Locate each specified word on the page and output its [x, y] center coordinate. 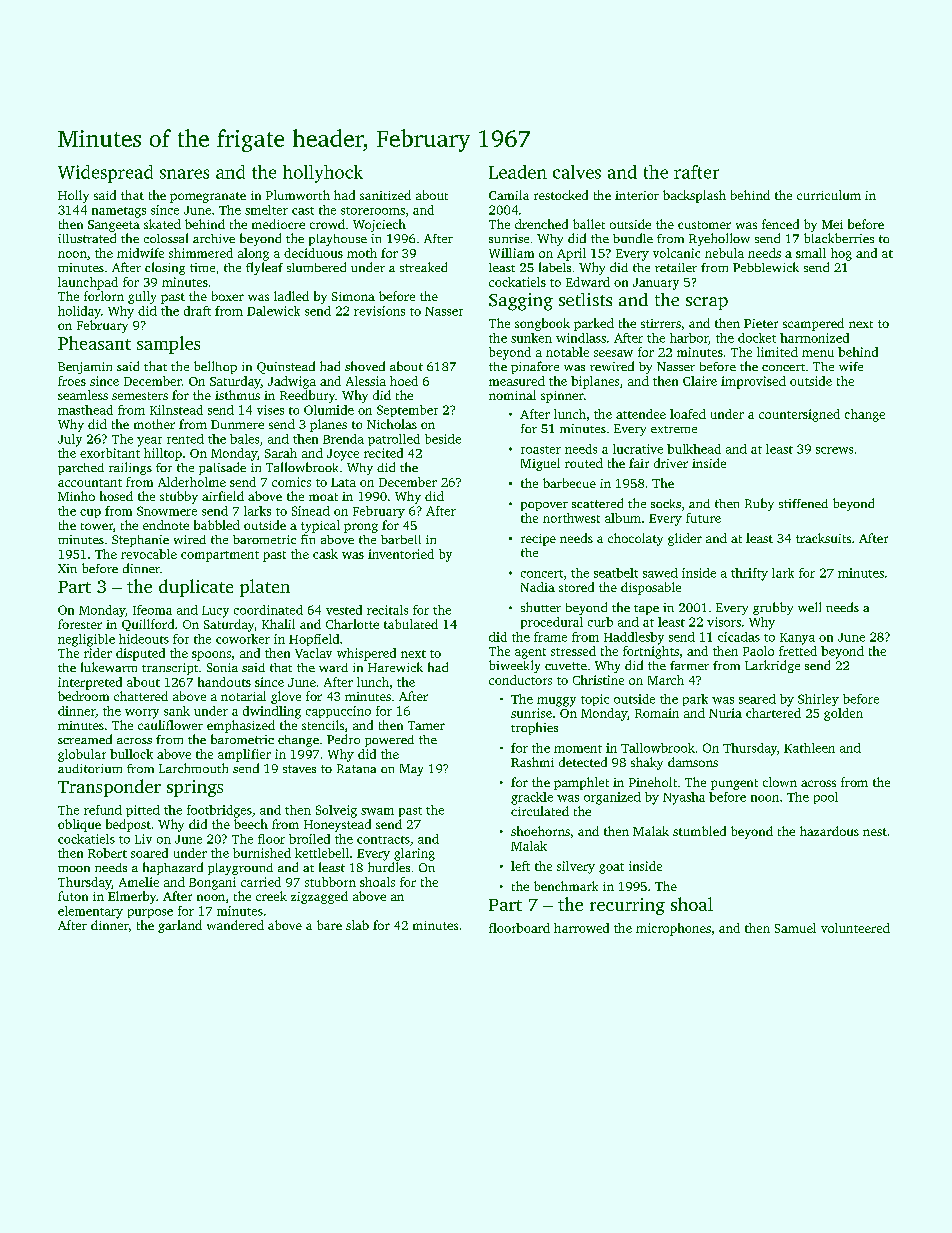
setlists [585, 299]
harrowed [581, 928]
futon [73, 896]
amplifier [244, 755]
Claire [700, 381]
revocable [149, 554]
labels [555, 267]
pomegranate [208, 197]
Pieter [761, 323]
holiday [79, 312]
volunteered [855, 928]
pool [826, 798]
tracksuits [823, 538]
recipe [538, 540]
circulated [540, 811]
